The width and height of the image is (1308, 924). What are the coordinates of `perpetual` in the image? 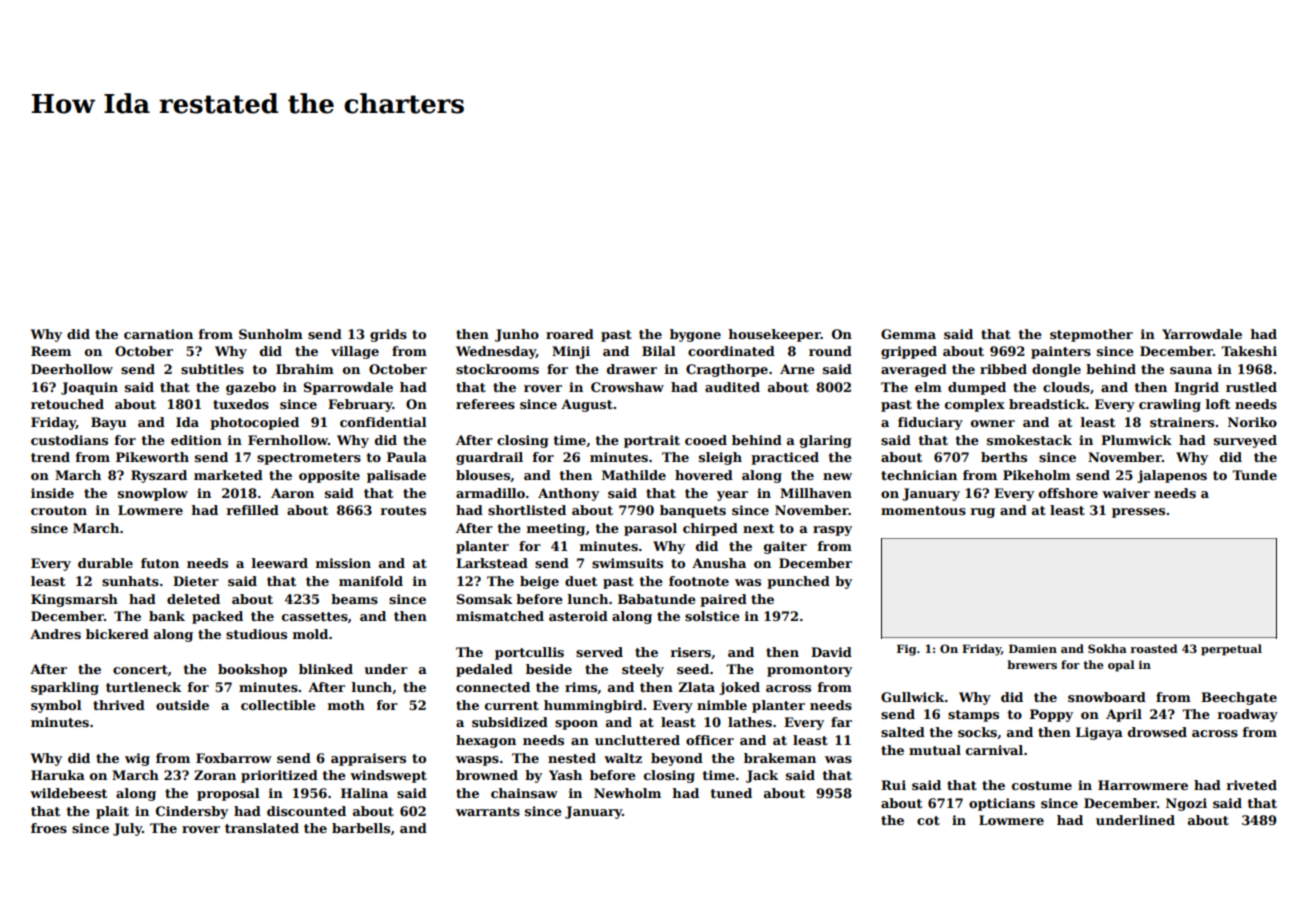 It's located at (1231, 650).
